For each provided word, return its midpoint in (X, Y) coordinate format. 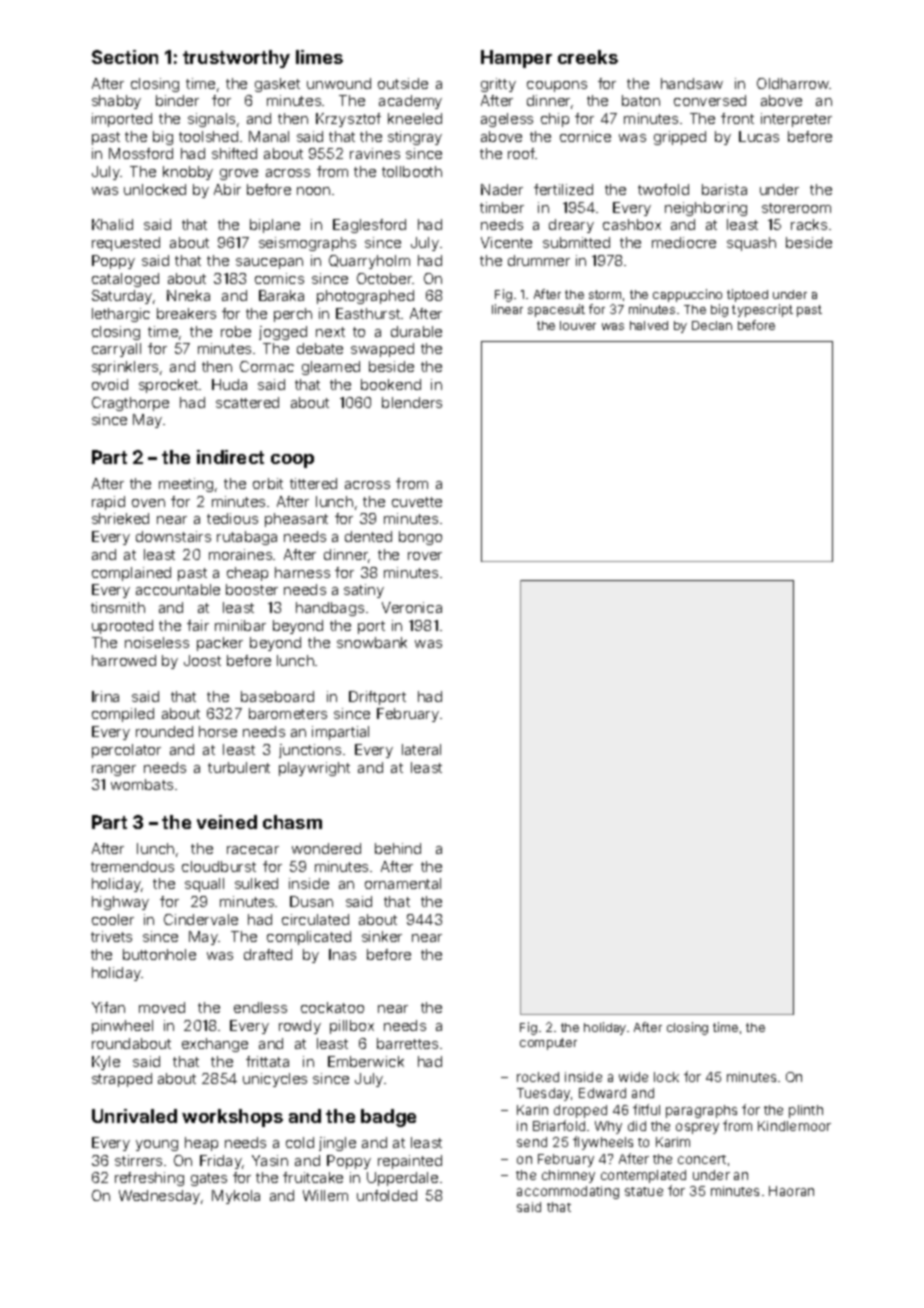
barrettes (407, 1043)
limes (319, 57)
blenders (412, 402)
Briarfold (559, 1125)
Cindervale (201, 919)
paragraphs (701, 1111)
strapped (122, 1080)
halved (649, 325)
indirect (230, 457)
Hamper (516, 59)
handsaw (692, 83)
